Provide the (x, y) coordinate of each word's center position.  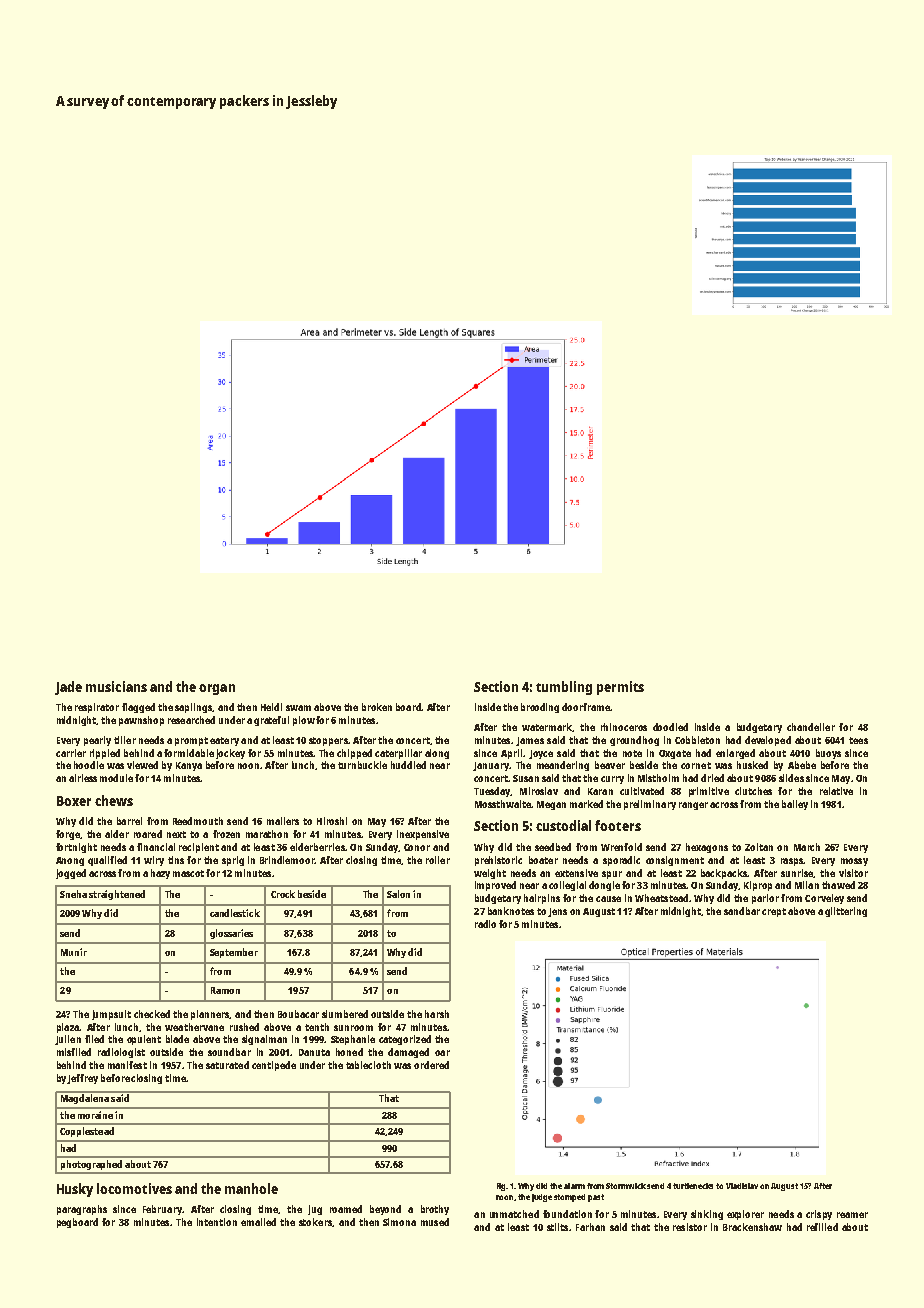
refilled (822, 1227)
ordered (431, 1065)
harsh (437, 1014)
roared (148, 834)
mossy (854, 862)
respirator (97, 708)
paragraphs (82, 1210)
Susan (526, 778)
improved (495, 886)
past (596, 1198)
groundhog (634, 741)
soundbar (229, 1052)
